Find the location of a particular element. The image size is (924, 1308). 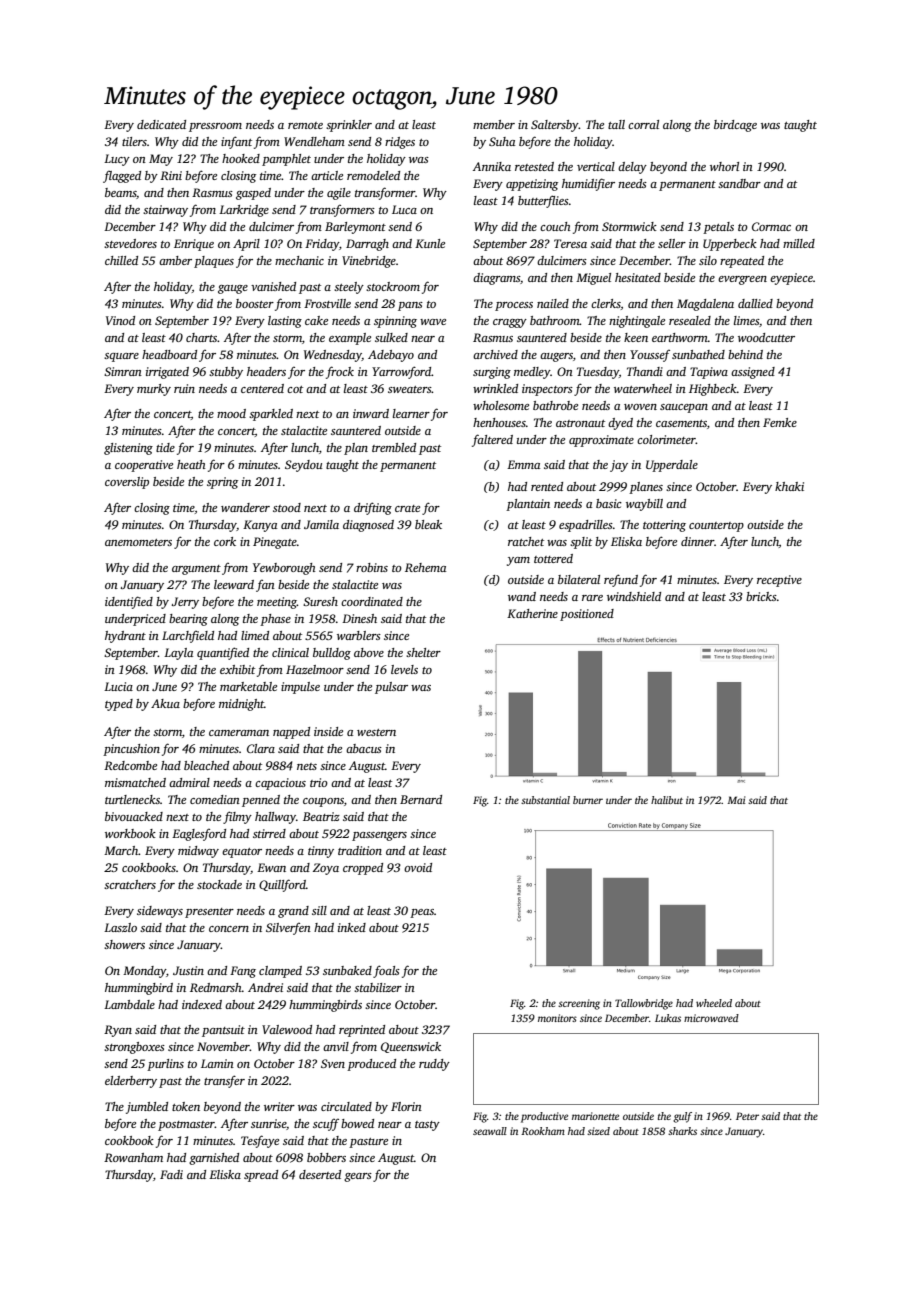

murky is located at coordinates (154, 390).
